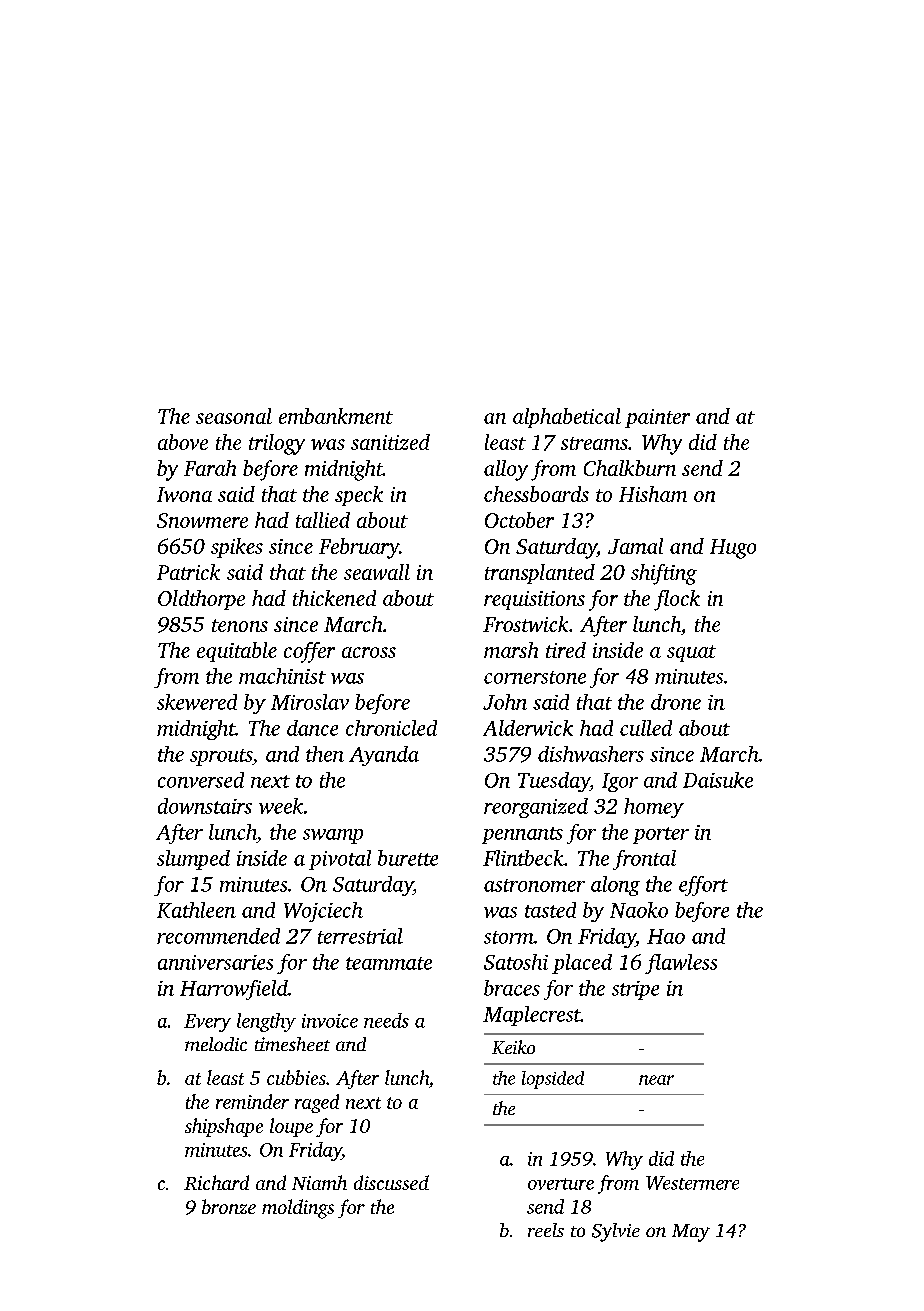 This document has width=924, height=1311. I want to click on melodic, so click(216, 1044).
